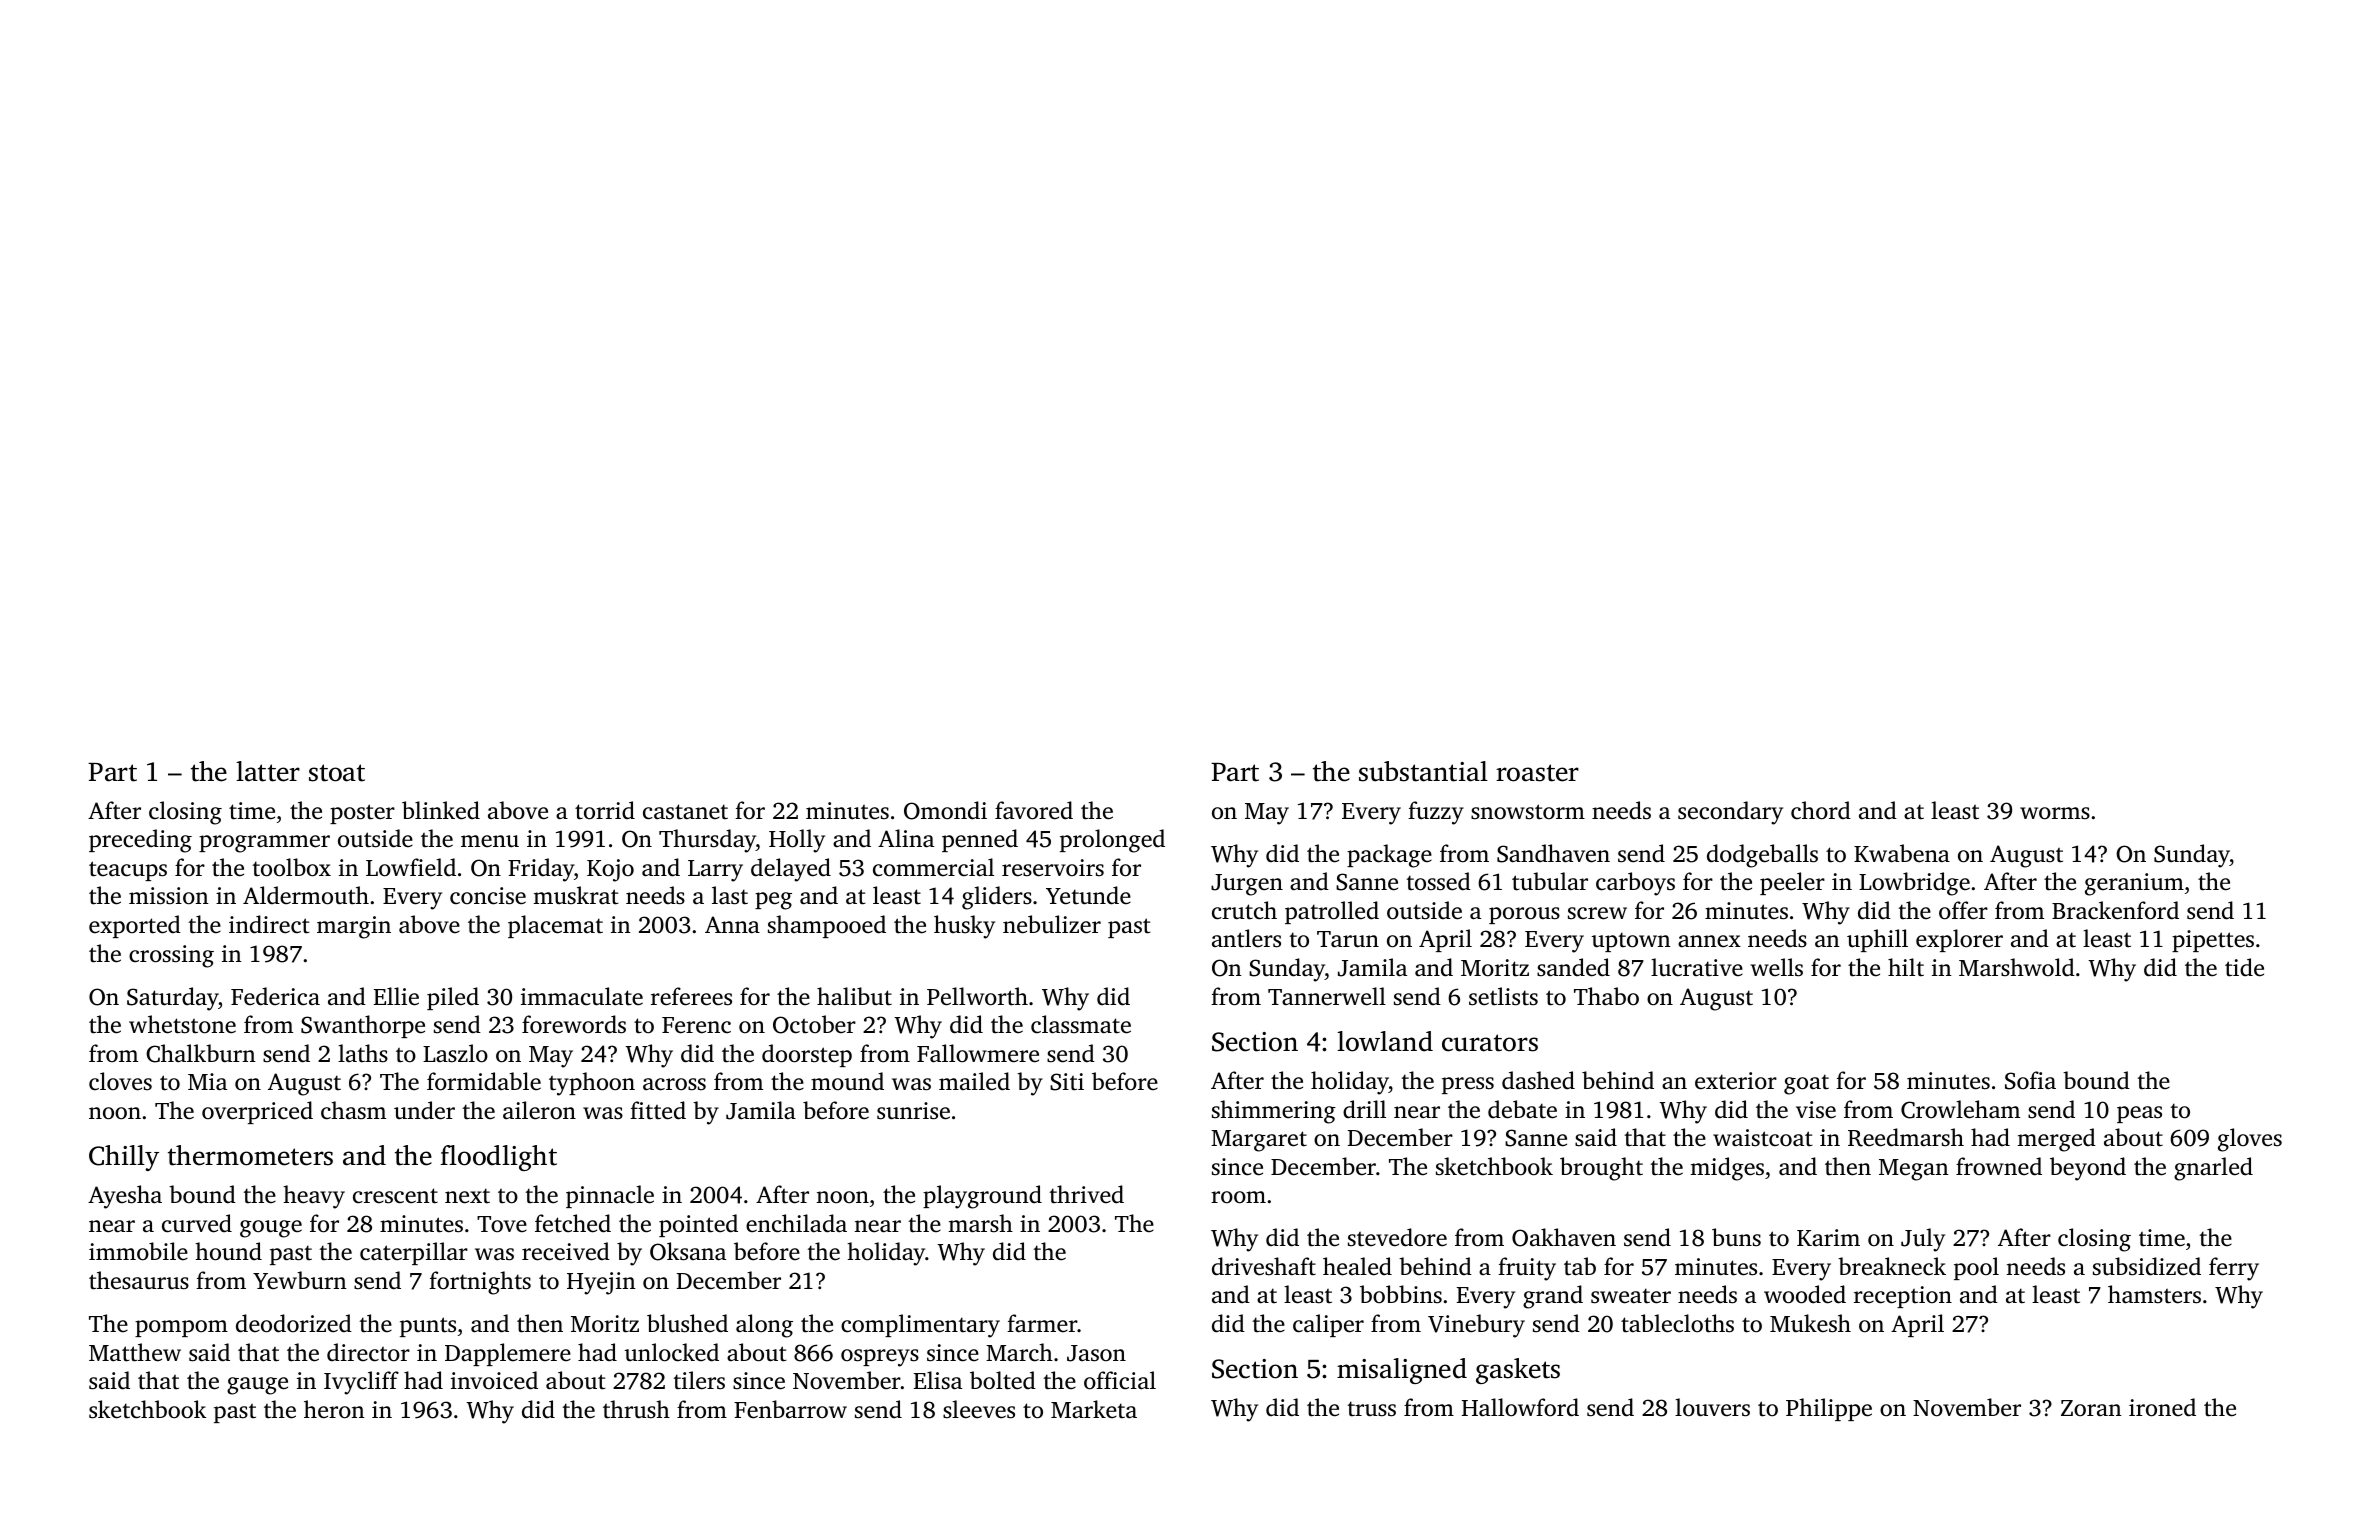 The height and width of the screenshot is (1540, 2380). Describe the element at coordinates (361, 1383) in the screenshot. I see `Ivycliff` at that location.
